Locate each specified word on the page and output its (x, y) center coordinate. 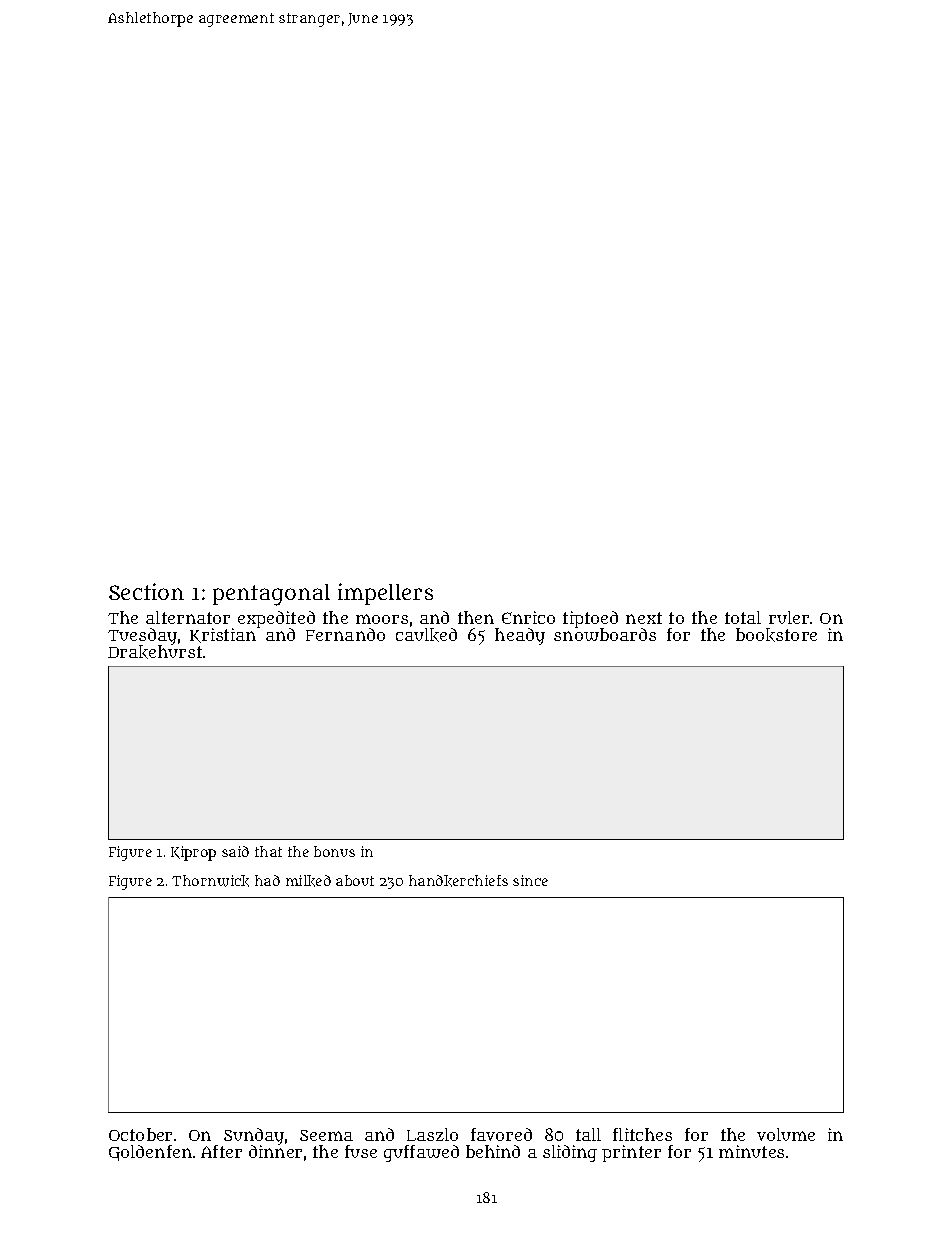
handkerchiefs (458, 881)
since (530, 880)
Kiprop (193, 853)
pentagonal (271, 595)
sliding (570, 1153)
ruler (789, 617)
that (268, 851)
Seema (326, 1135)
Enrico (528, 617)
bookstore (776, 635)
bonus (334, 851)
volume (786, 1134)
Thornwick (210, 881)
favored (501, 1134)
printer (631, 1153)
